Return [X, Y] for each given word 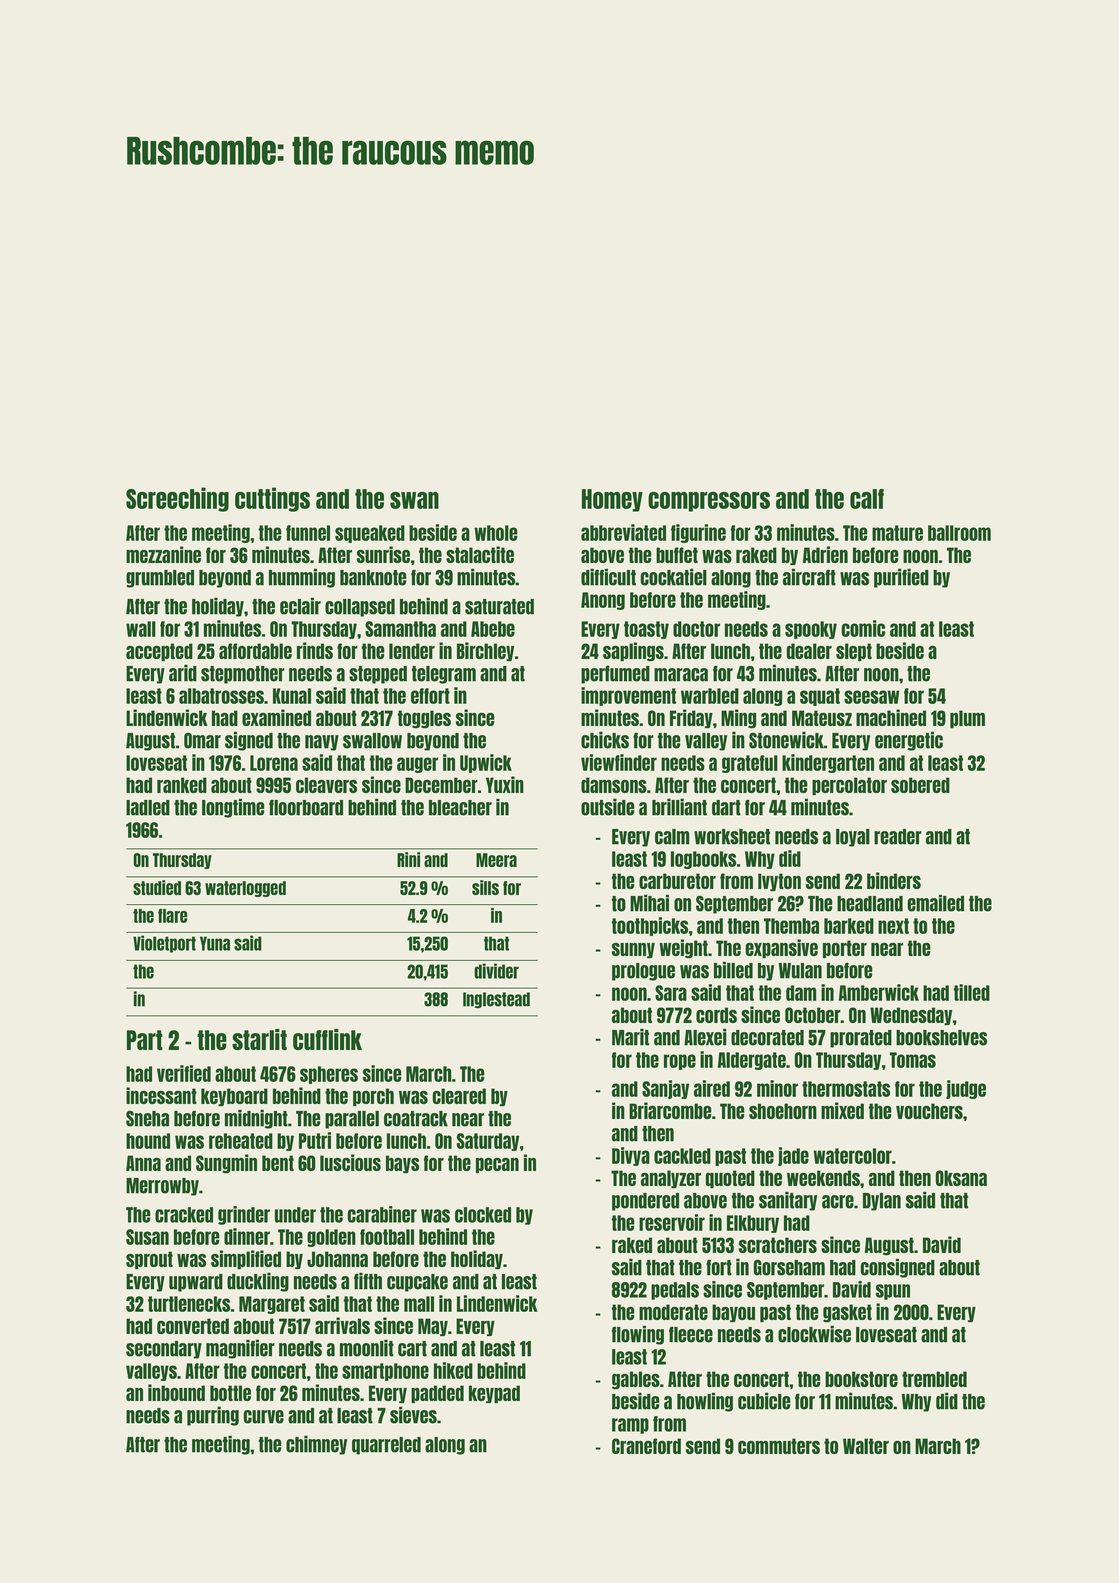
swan [414, 500]
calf [867, 499]
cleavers [326, 785]
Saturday [488, 1142]
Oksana [961, 1178]
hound [148, 1141]
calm [672, 837]
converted [193, 1326]
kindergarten [828, 763]
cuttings [272, 499]
